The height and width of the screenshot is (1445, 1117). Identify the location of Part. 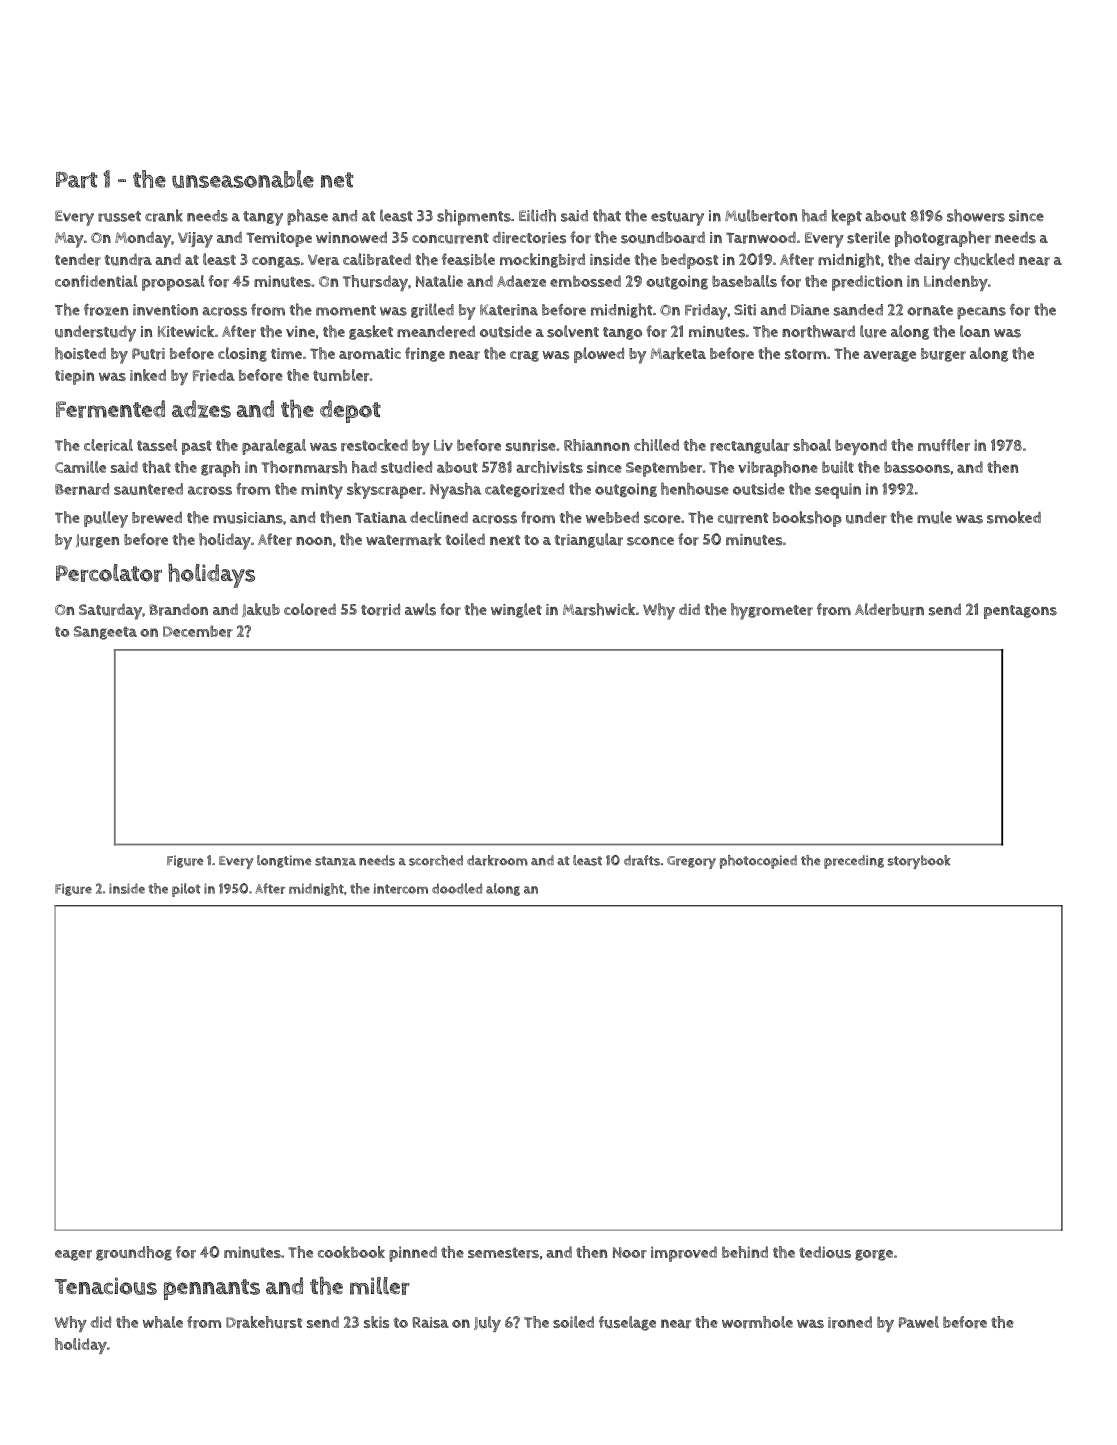
(76, 180).
